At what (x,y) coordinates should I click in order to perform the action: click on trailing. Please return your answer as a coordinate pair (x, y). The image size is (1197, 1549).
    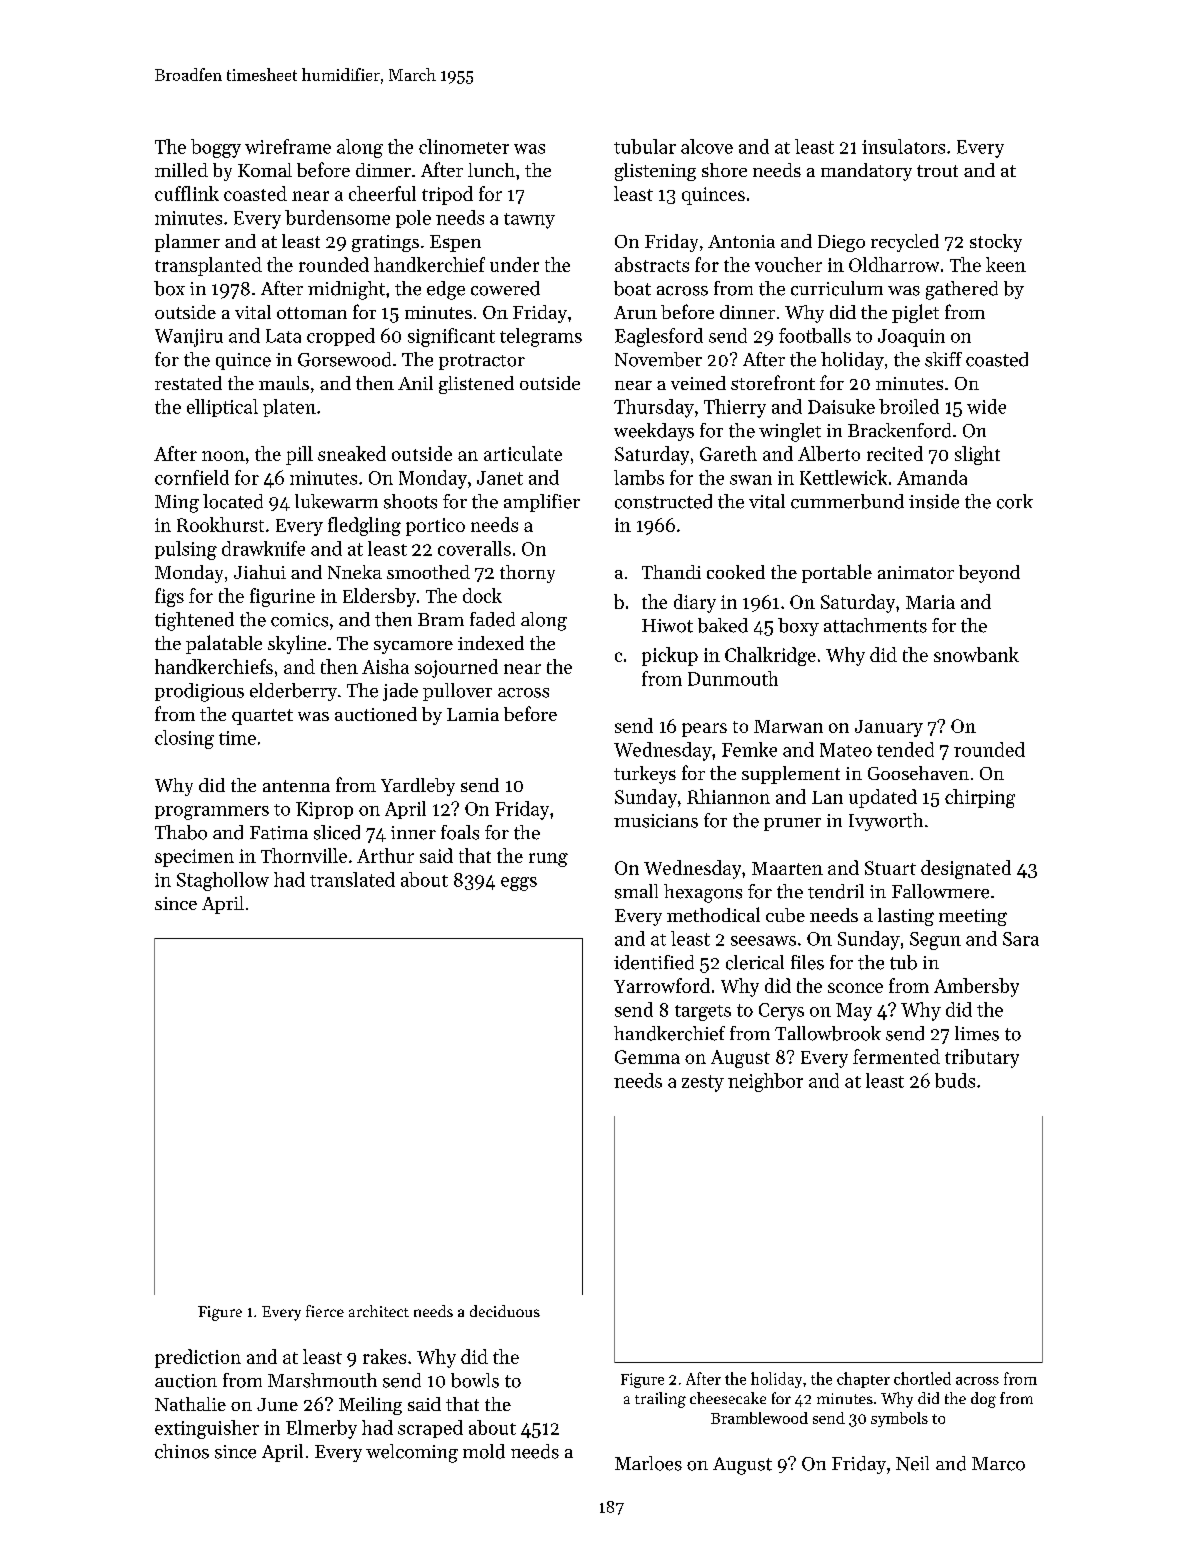
    Looking at the image, I should click on (660, 1400).
